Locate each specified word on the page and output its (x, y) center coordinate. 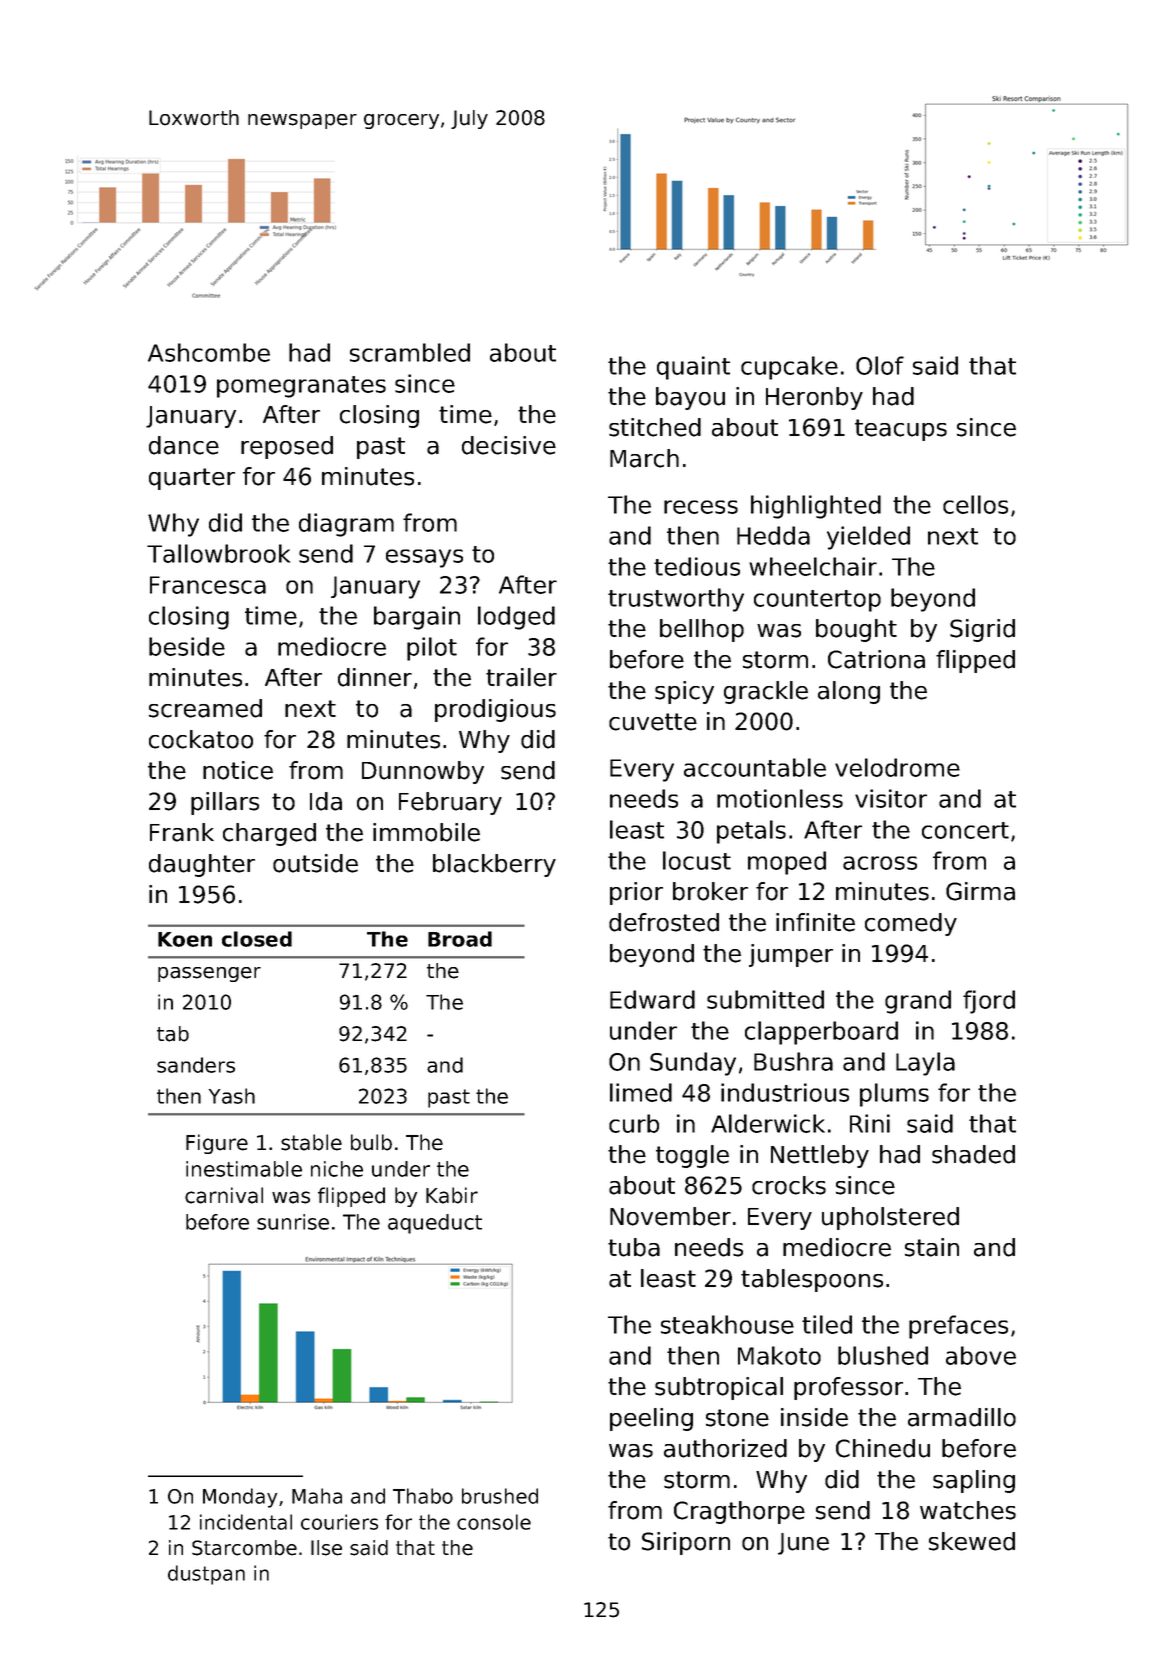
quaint (693, 368)
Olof (880, 365)
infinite (815, 922)
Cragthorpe (739, 1512)
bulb (371, 1142)
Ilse (326, 1548)
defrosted (664, 922)
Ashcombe (209, 352)
